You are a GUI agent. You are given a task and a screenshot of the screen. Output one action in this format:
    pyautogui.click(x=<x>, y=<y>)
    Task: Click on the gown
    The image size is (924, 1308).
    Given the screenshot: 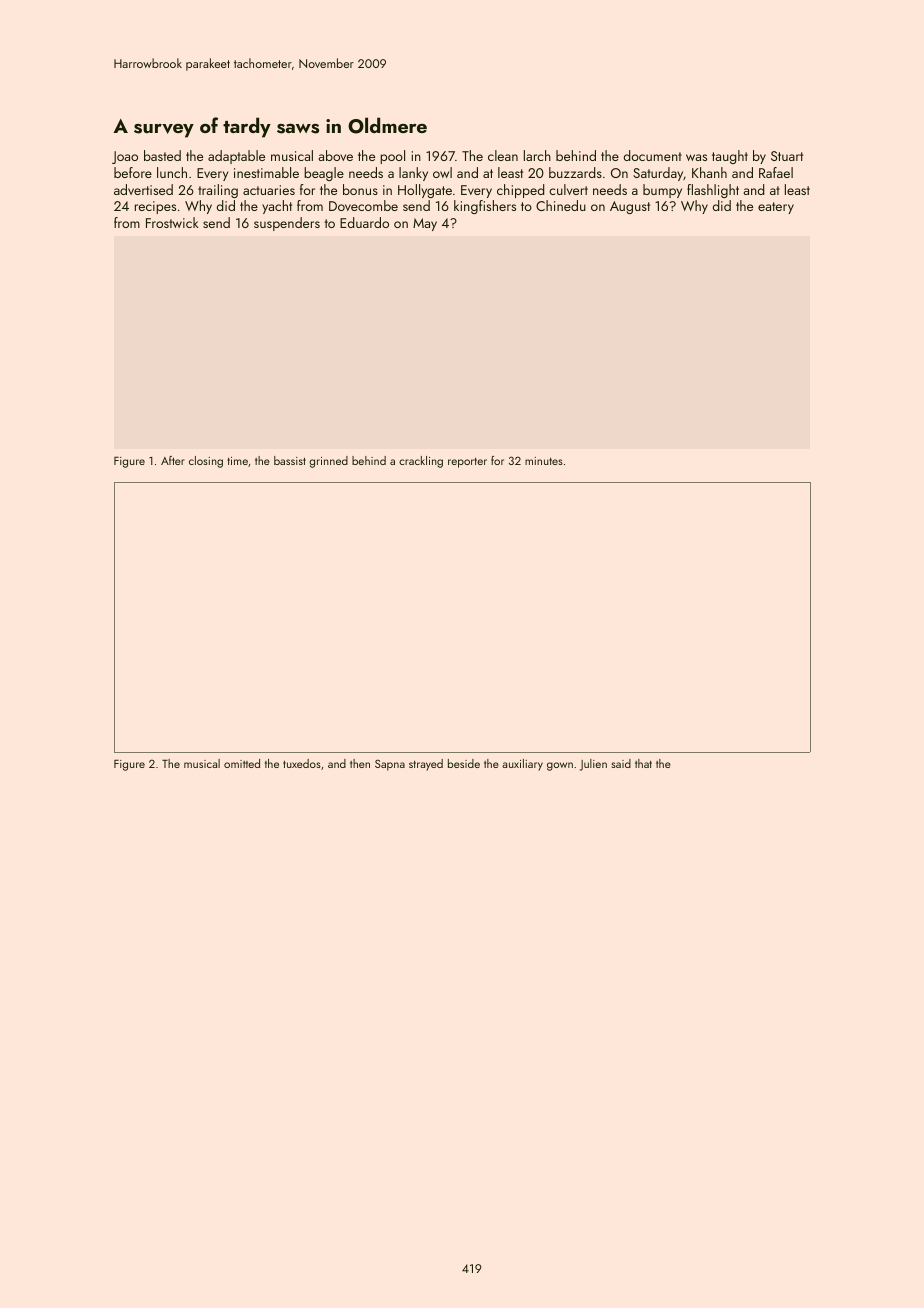 What is the action you would take?
    pyautogui.click(x=560, y=766)
